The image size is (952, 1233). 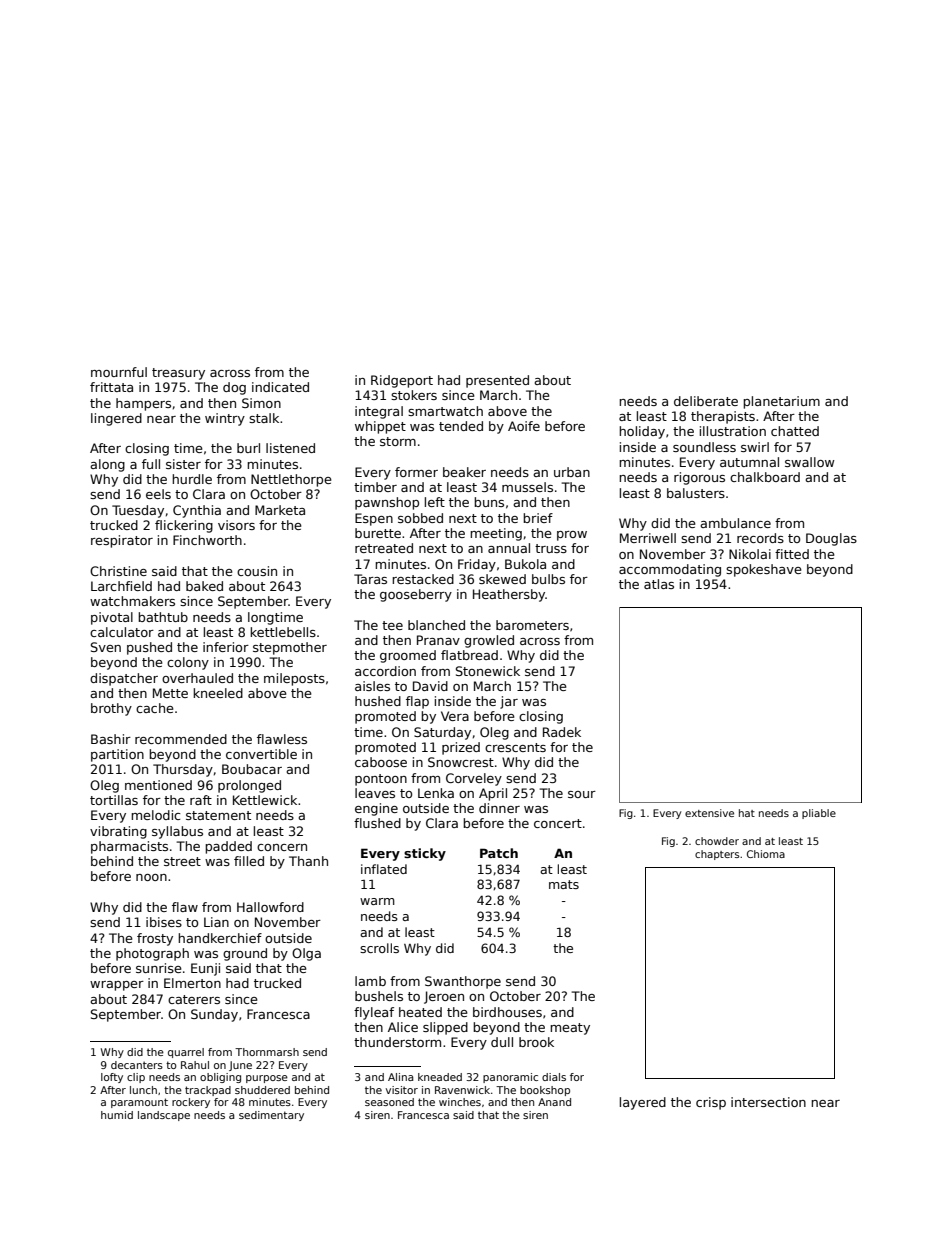 I want to click on padded, so click(x=228, y=847).
